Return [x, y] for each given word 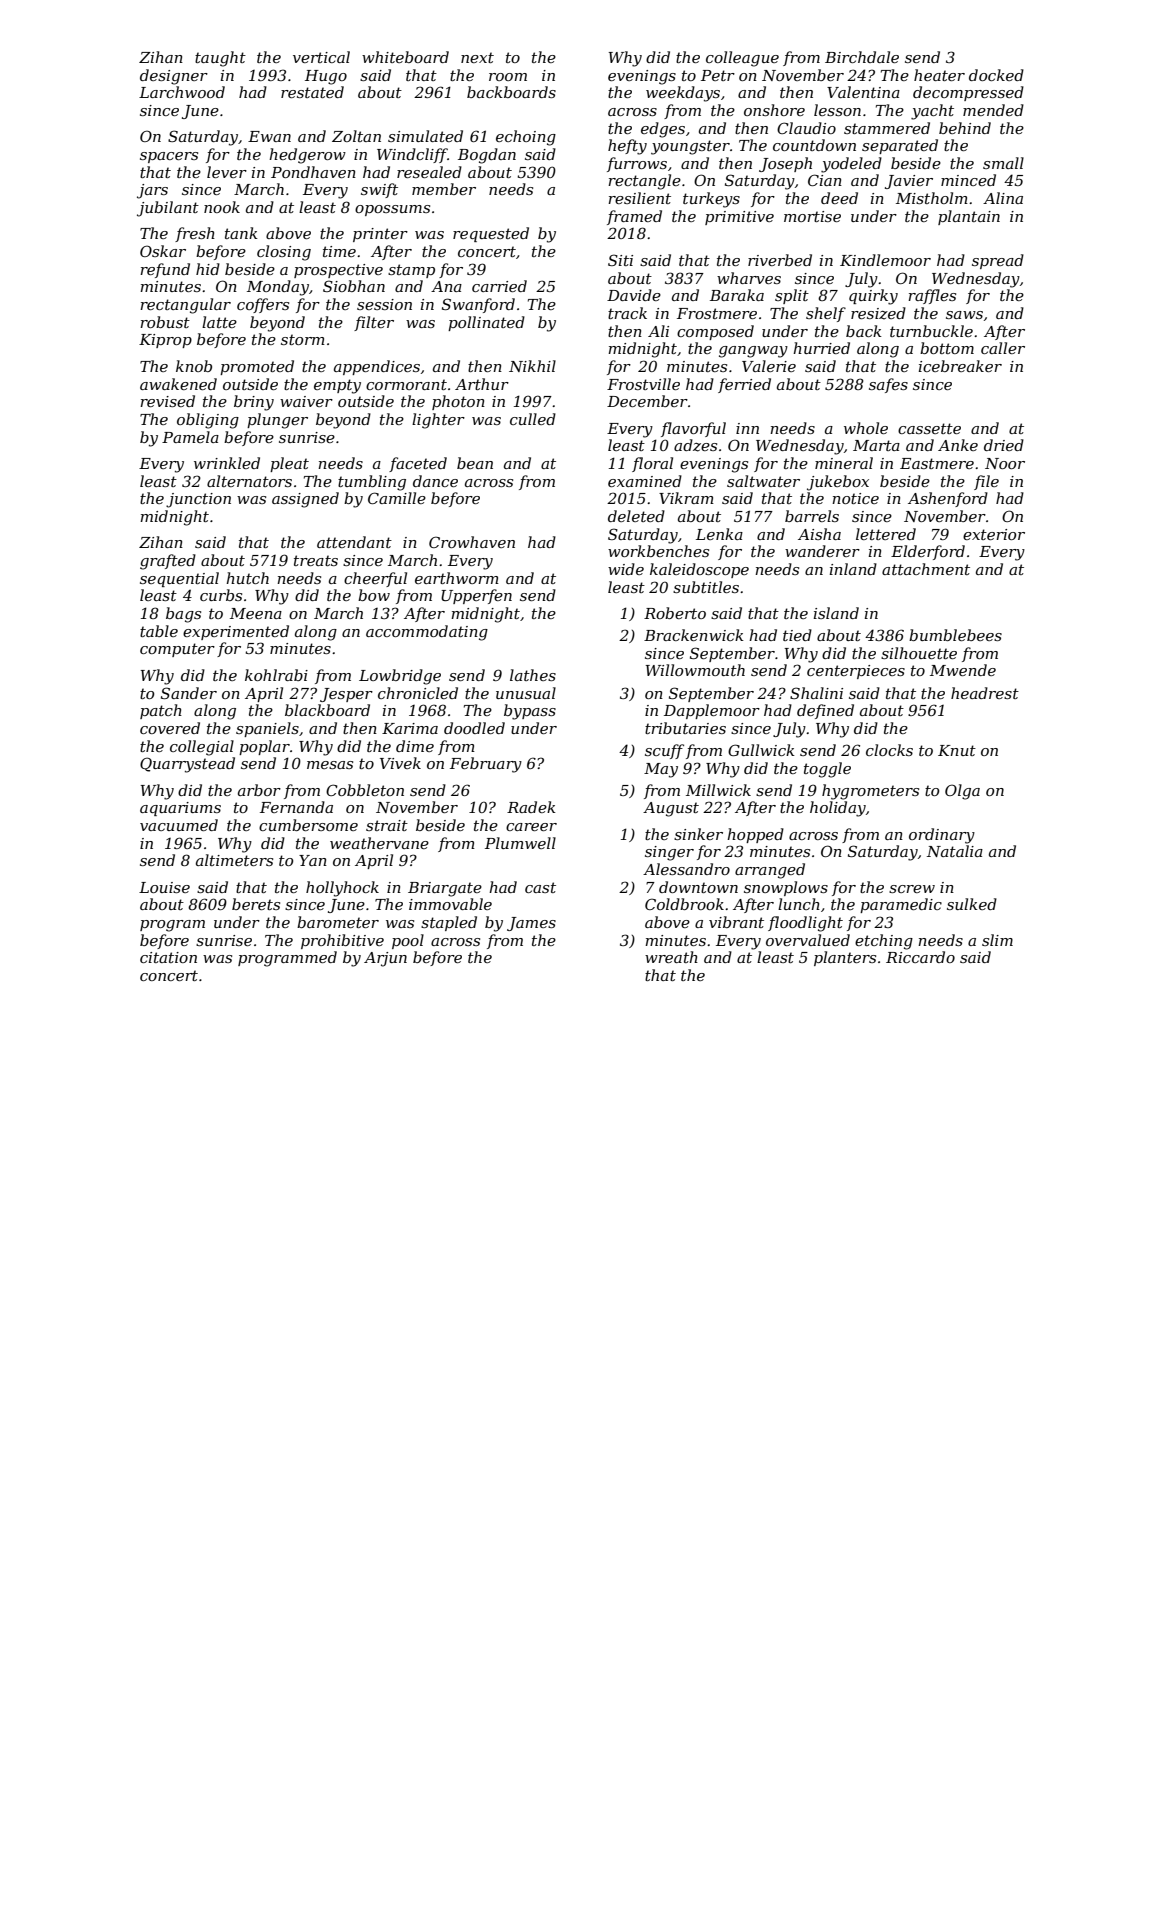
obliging [208, 421]
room [508, 77]
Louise [164, 887]
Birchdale [862, 57]
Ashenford [948, 499]
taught [220, 59]
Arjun [385, 959]
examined [645, 481]
